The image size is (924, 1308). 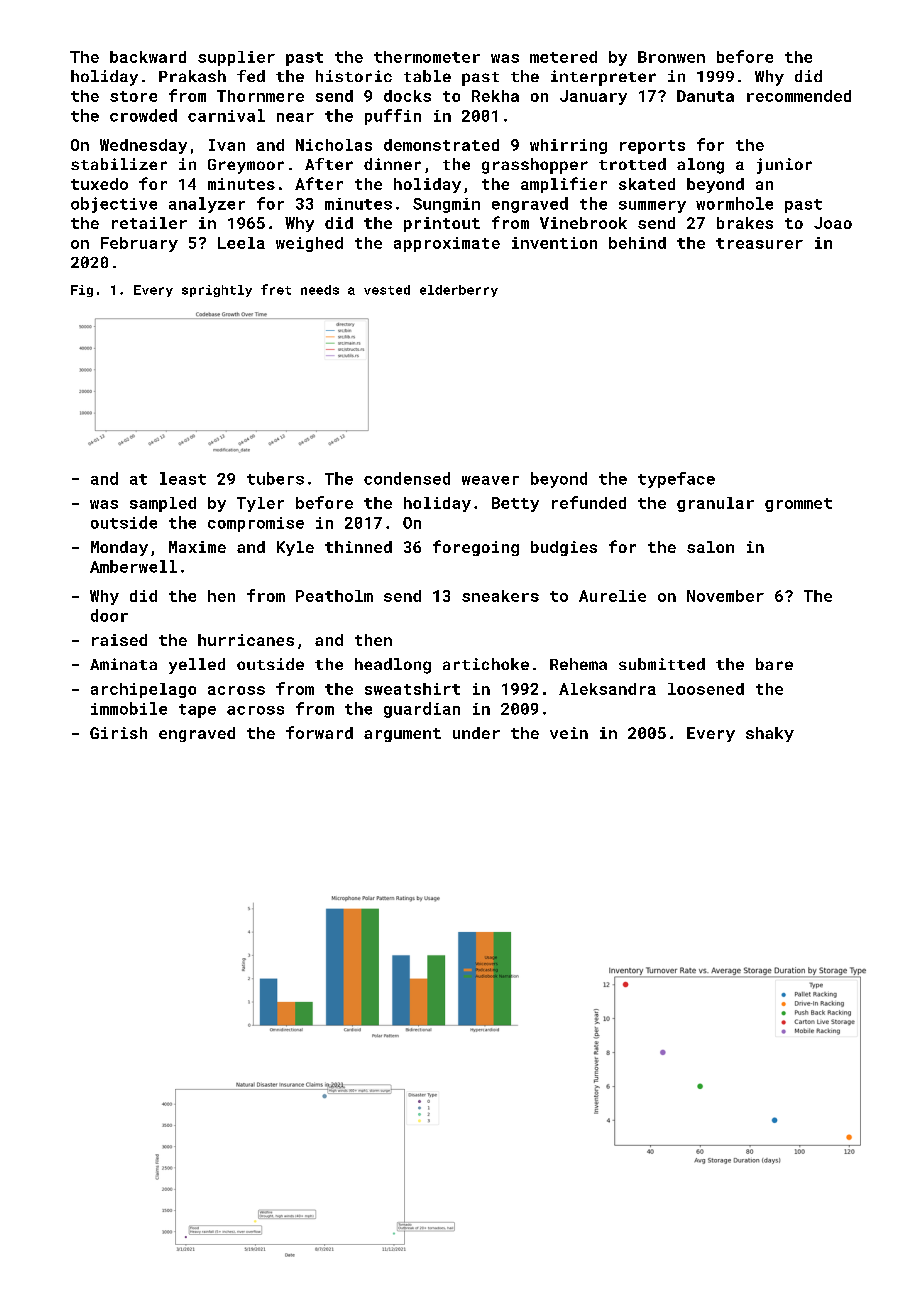 What do you see at coordinates (554, 243) in the screenshot?
I see `invention` at bounding box center [554, 243].
